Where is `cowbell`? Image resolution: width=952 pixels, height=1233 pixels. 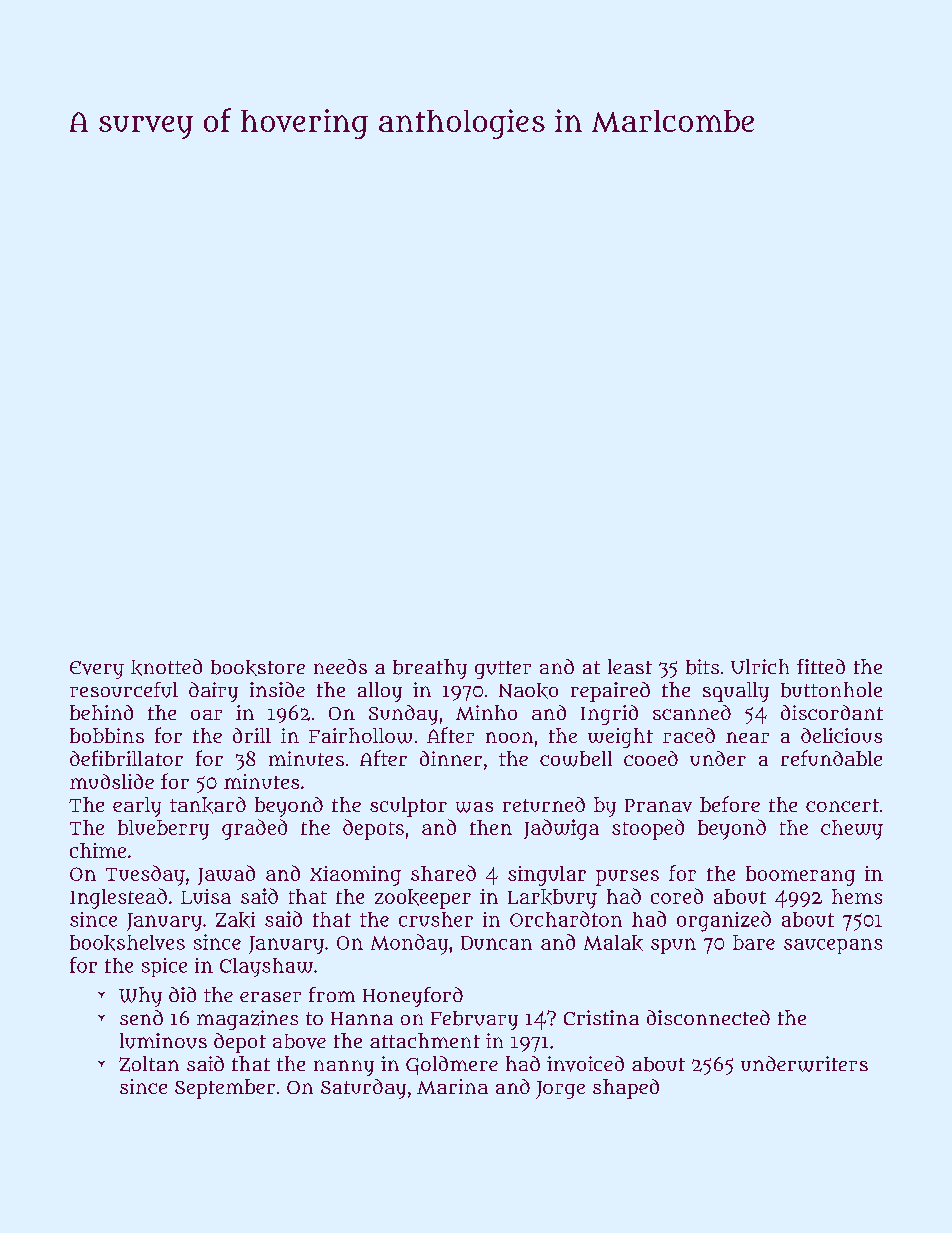 cowbell is located at coordinates (576, 759).
